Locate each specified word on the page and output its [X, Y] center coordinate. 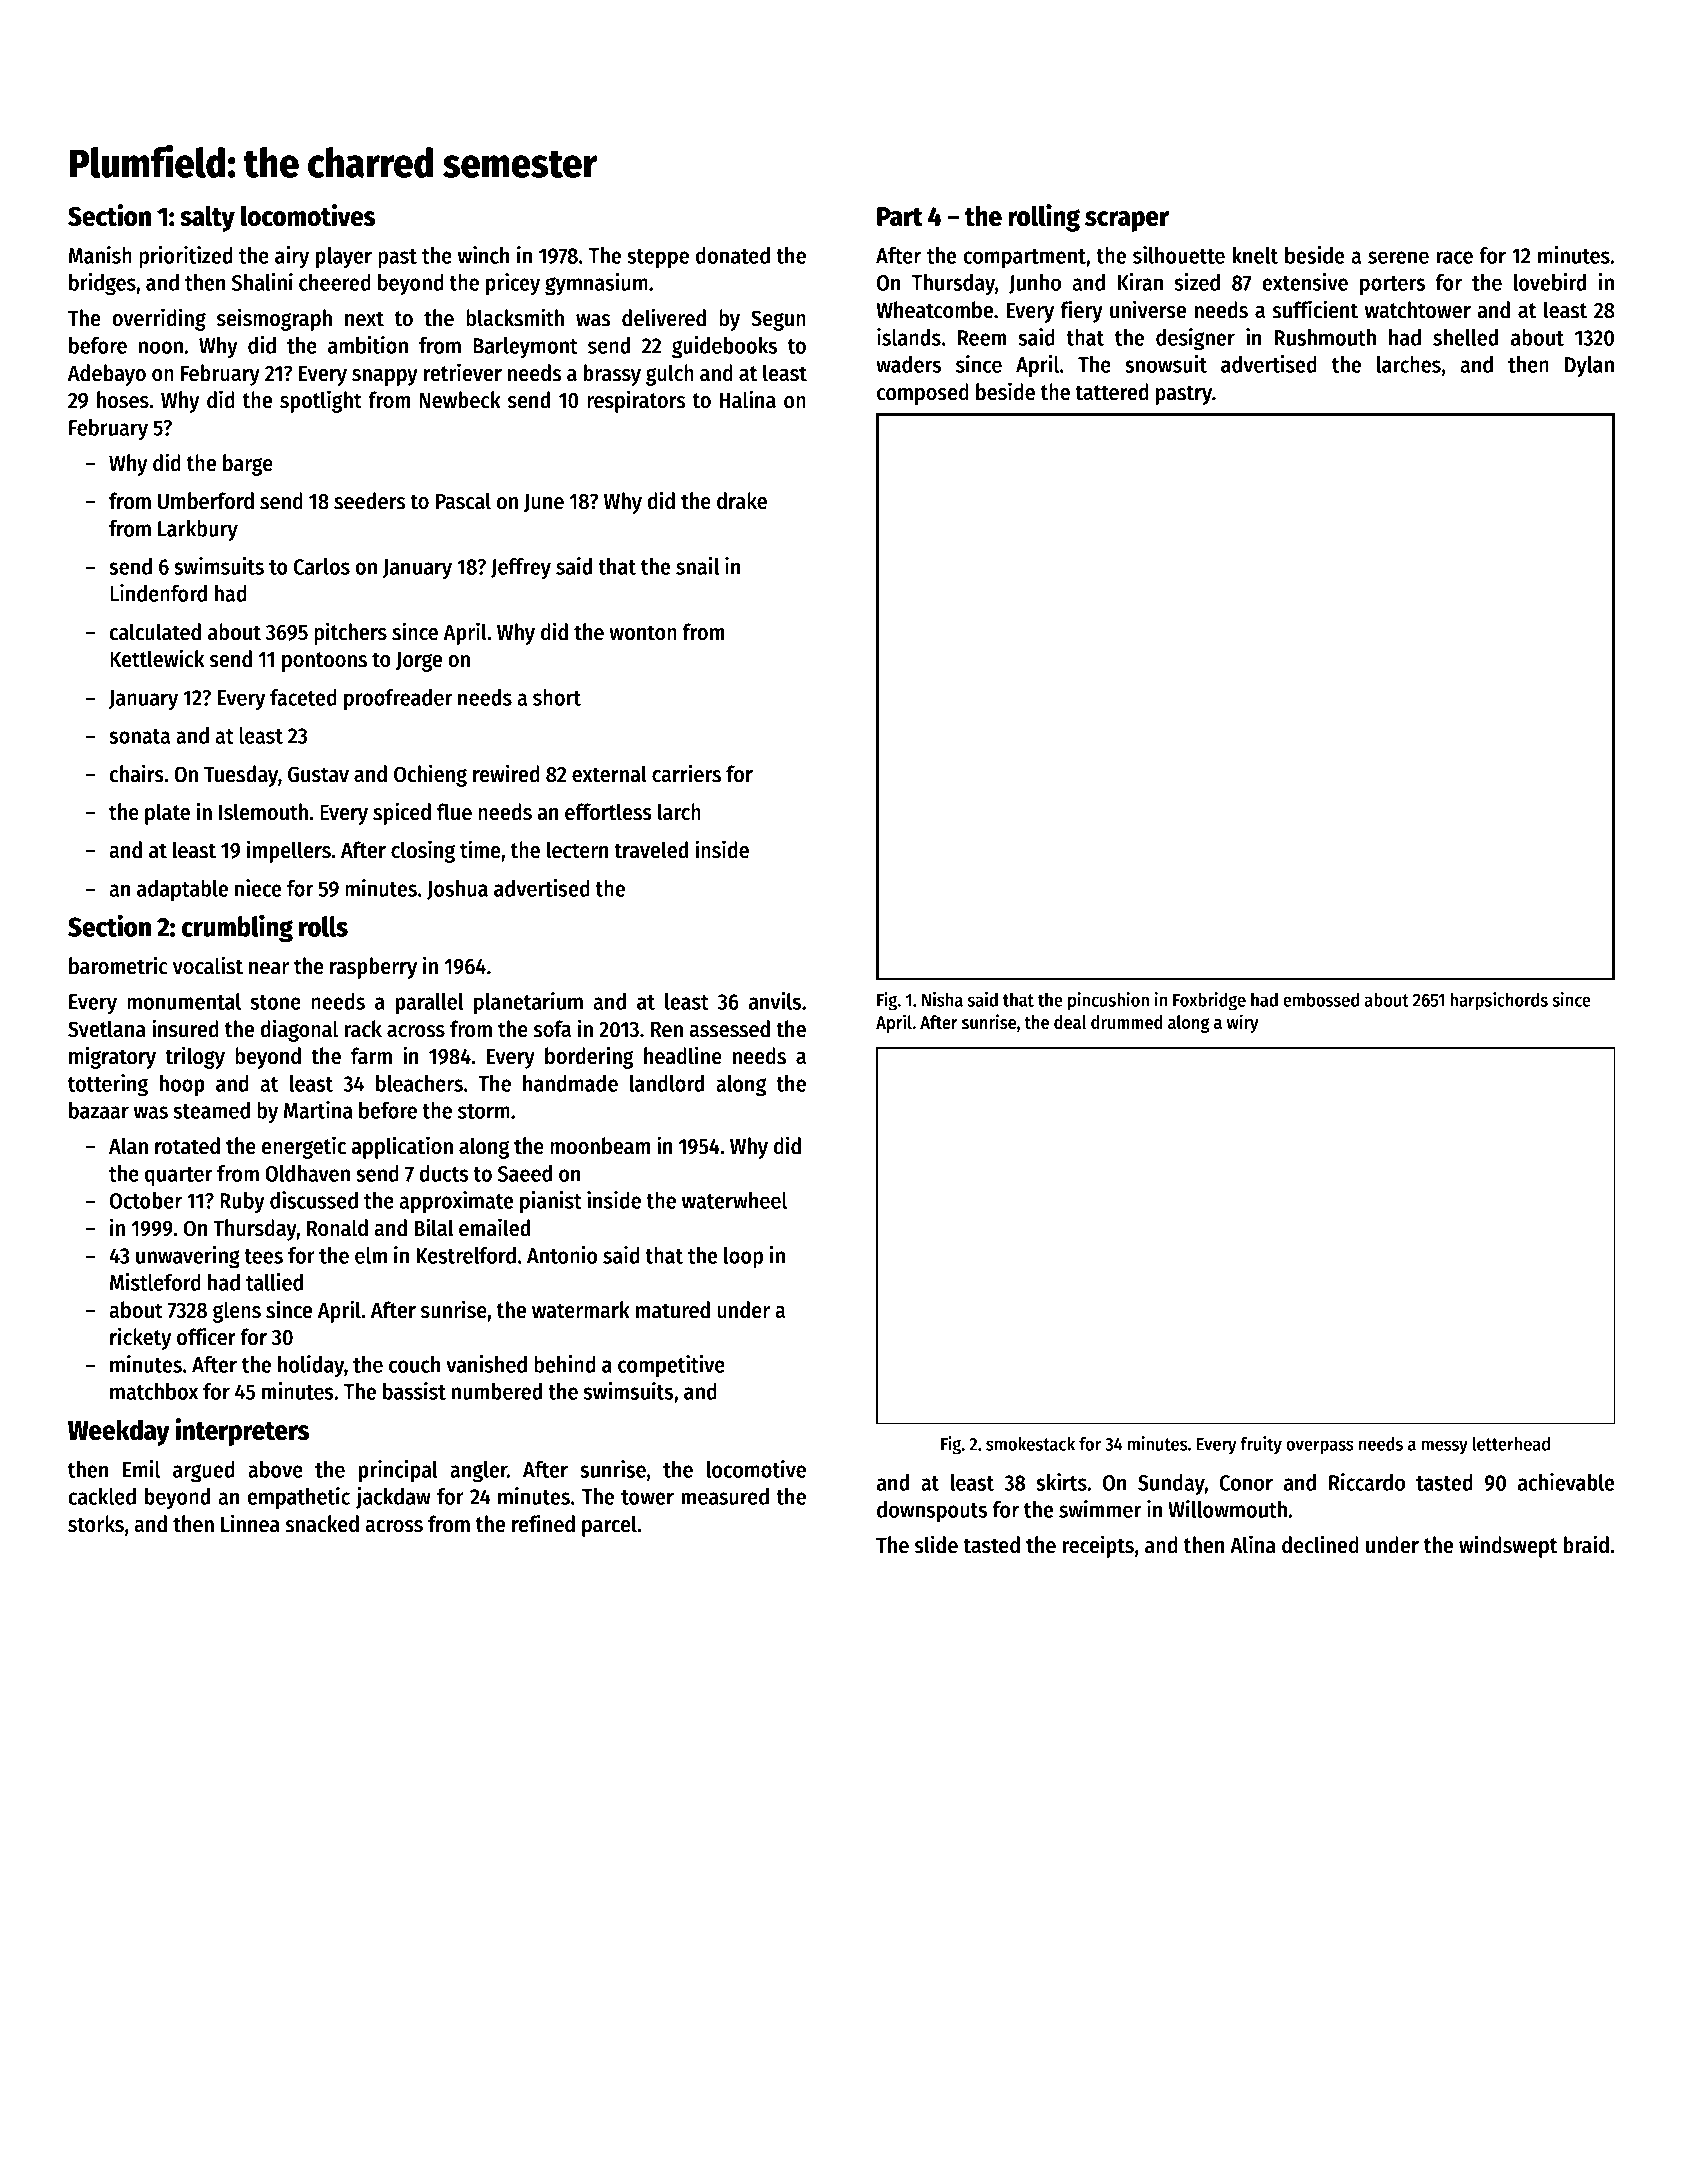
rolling [1044, 218]
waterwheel [734, 1200]
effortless [608, 812]
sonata [139, 736]
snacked [322, 1524]
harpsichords [1499, 1001]
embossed [1321, 999]
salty [207, 218]
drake [742, 501]
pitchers [350, 633]
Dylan [1589, 366]
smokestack [1030, 1443]
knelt [1255, 255]
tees [263, 1256]
